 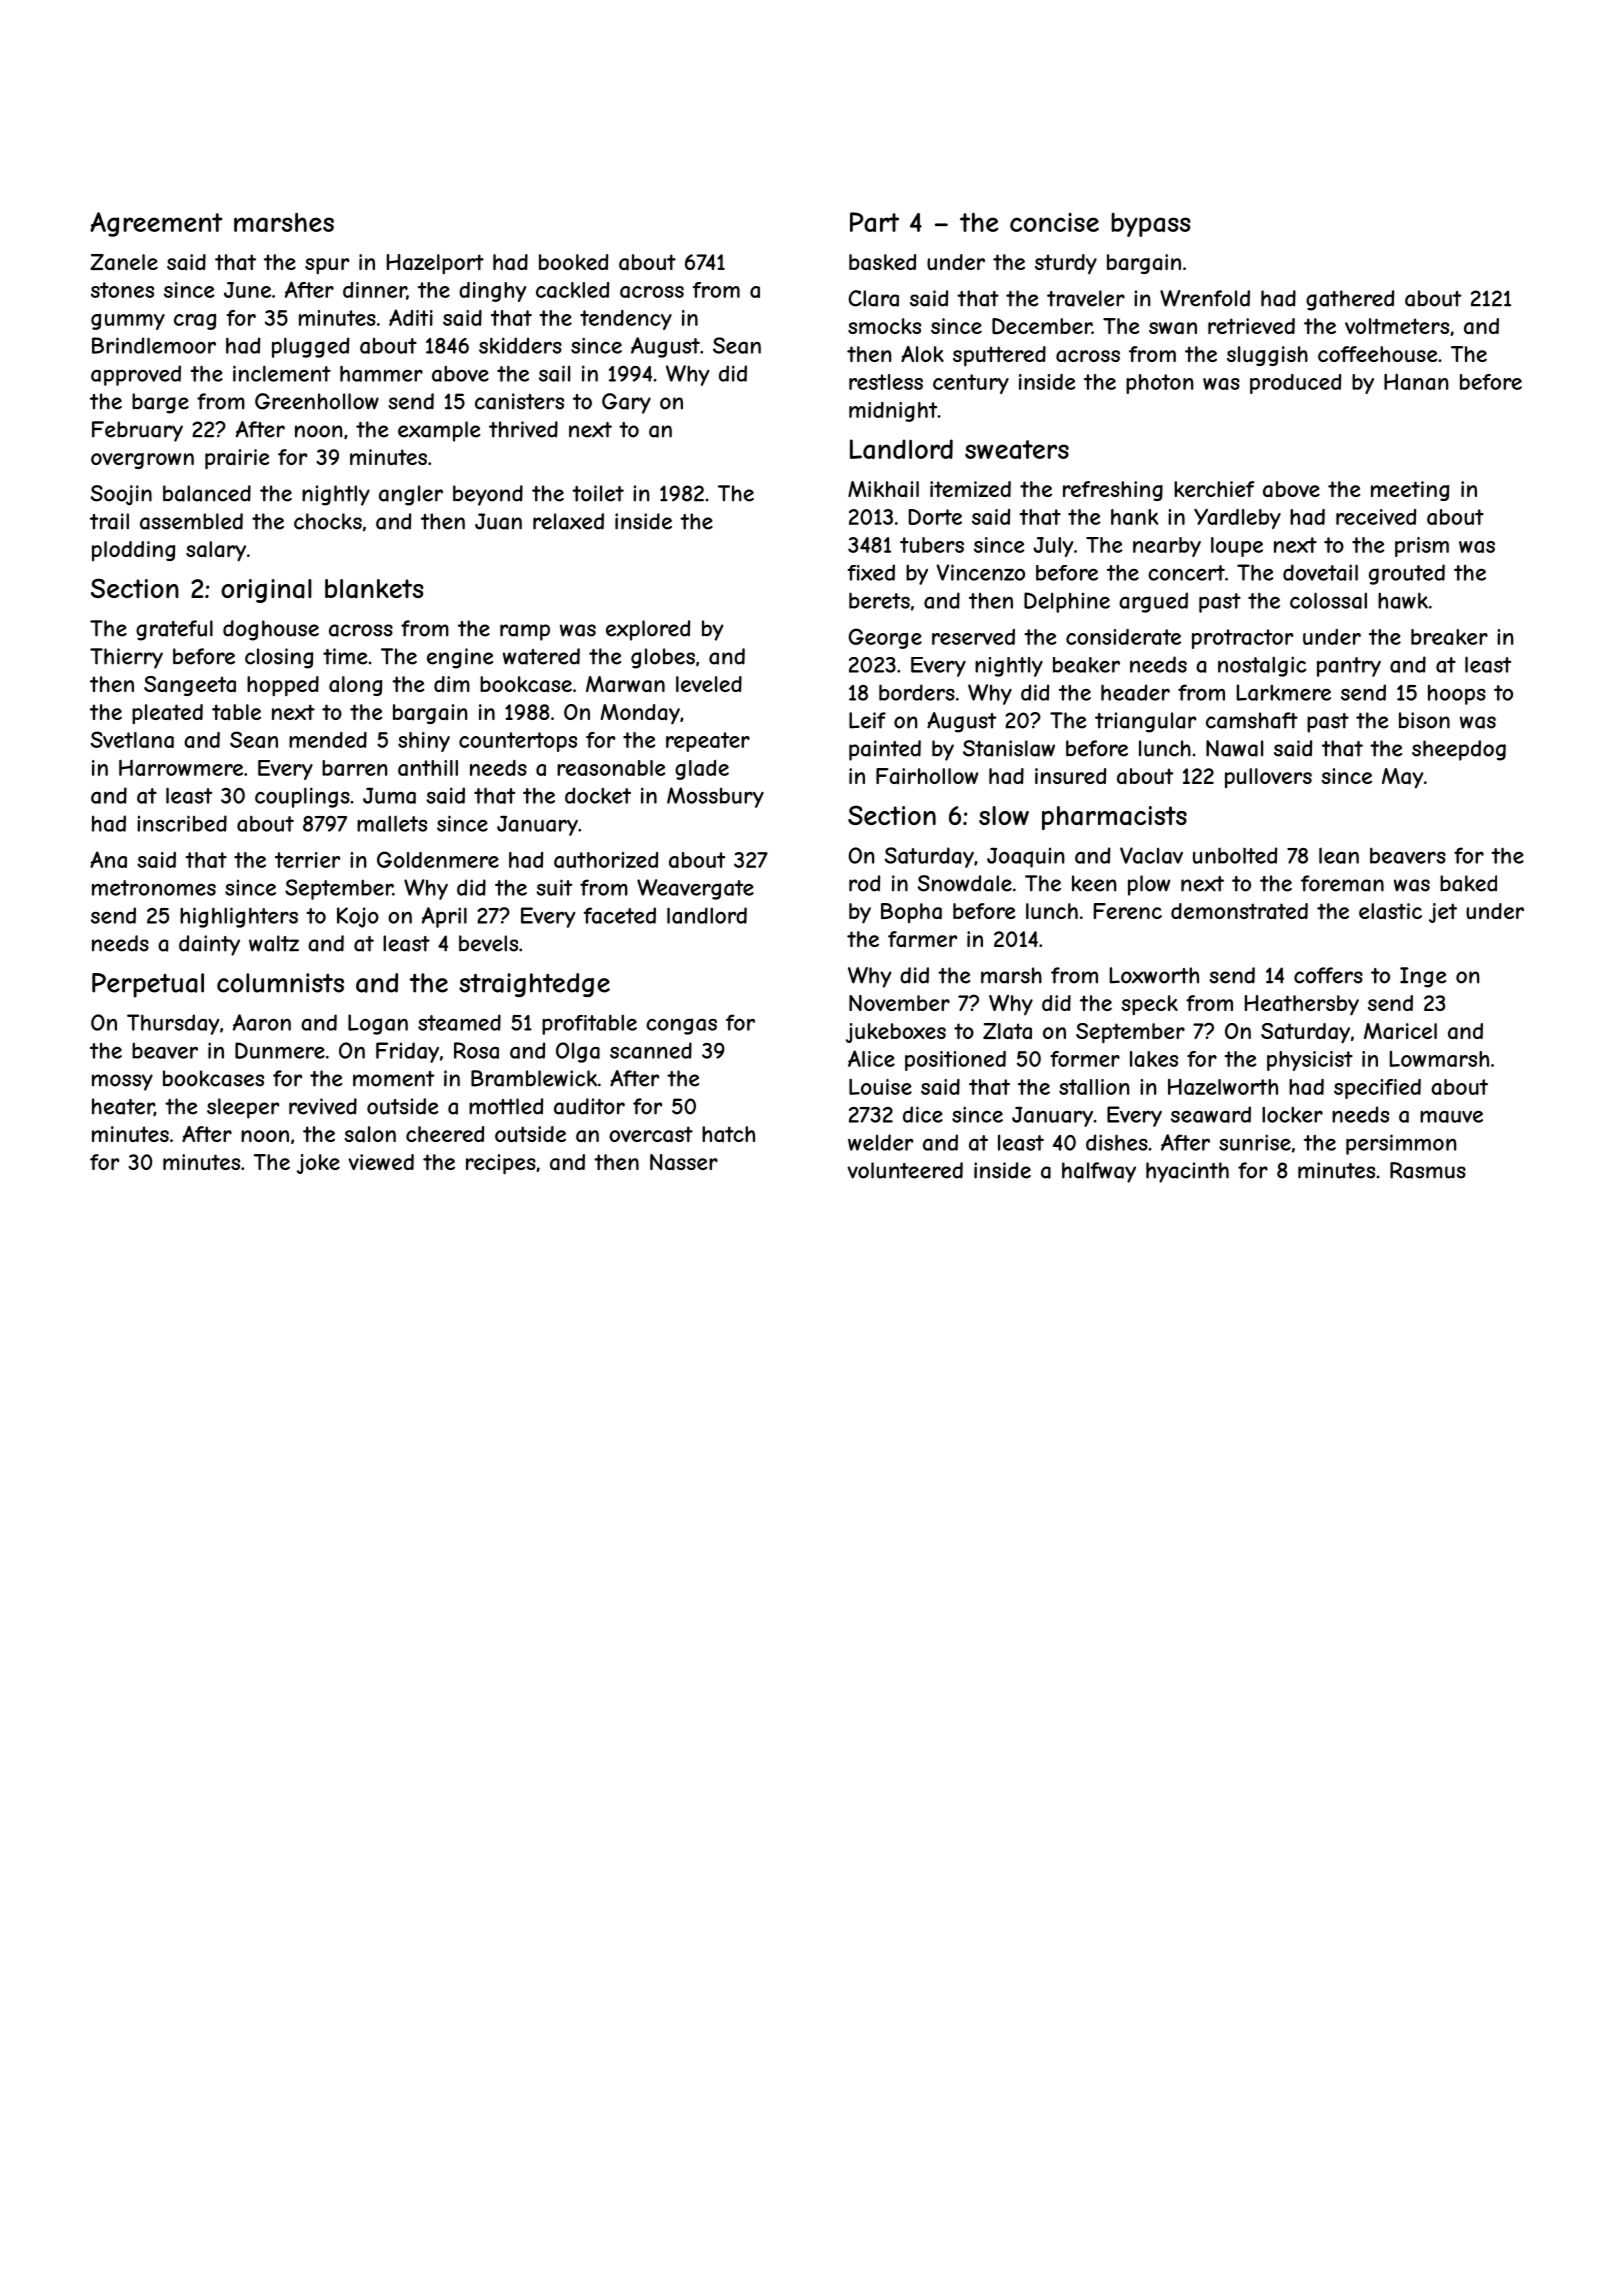 What do you see at coordinates (886, 382) in the screenshot?
I see `restless` at bounding box center [886, 382].
